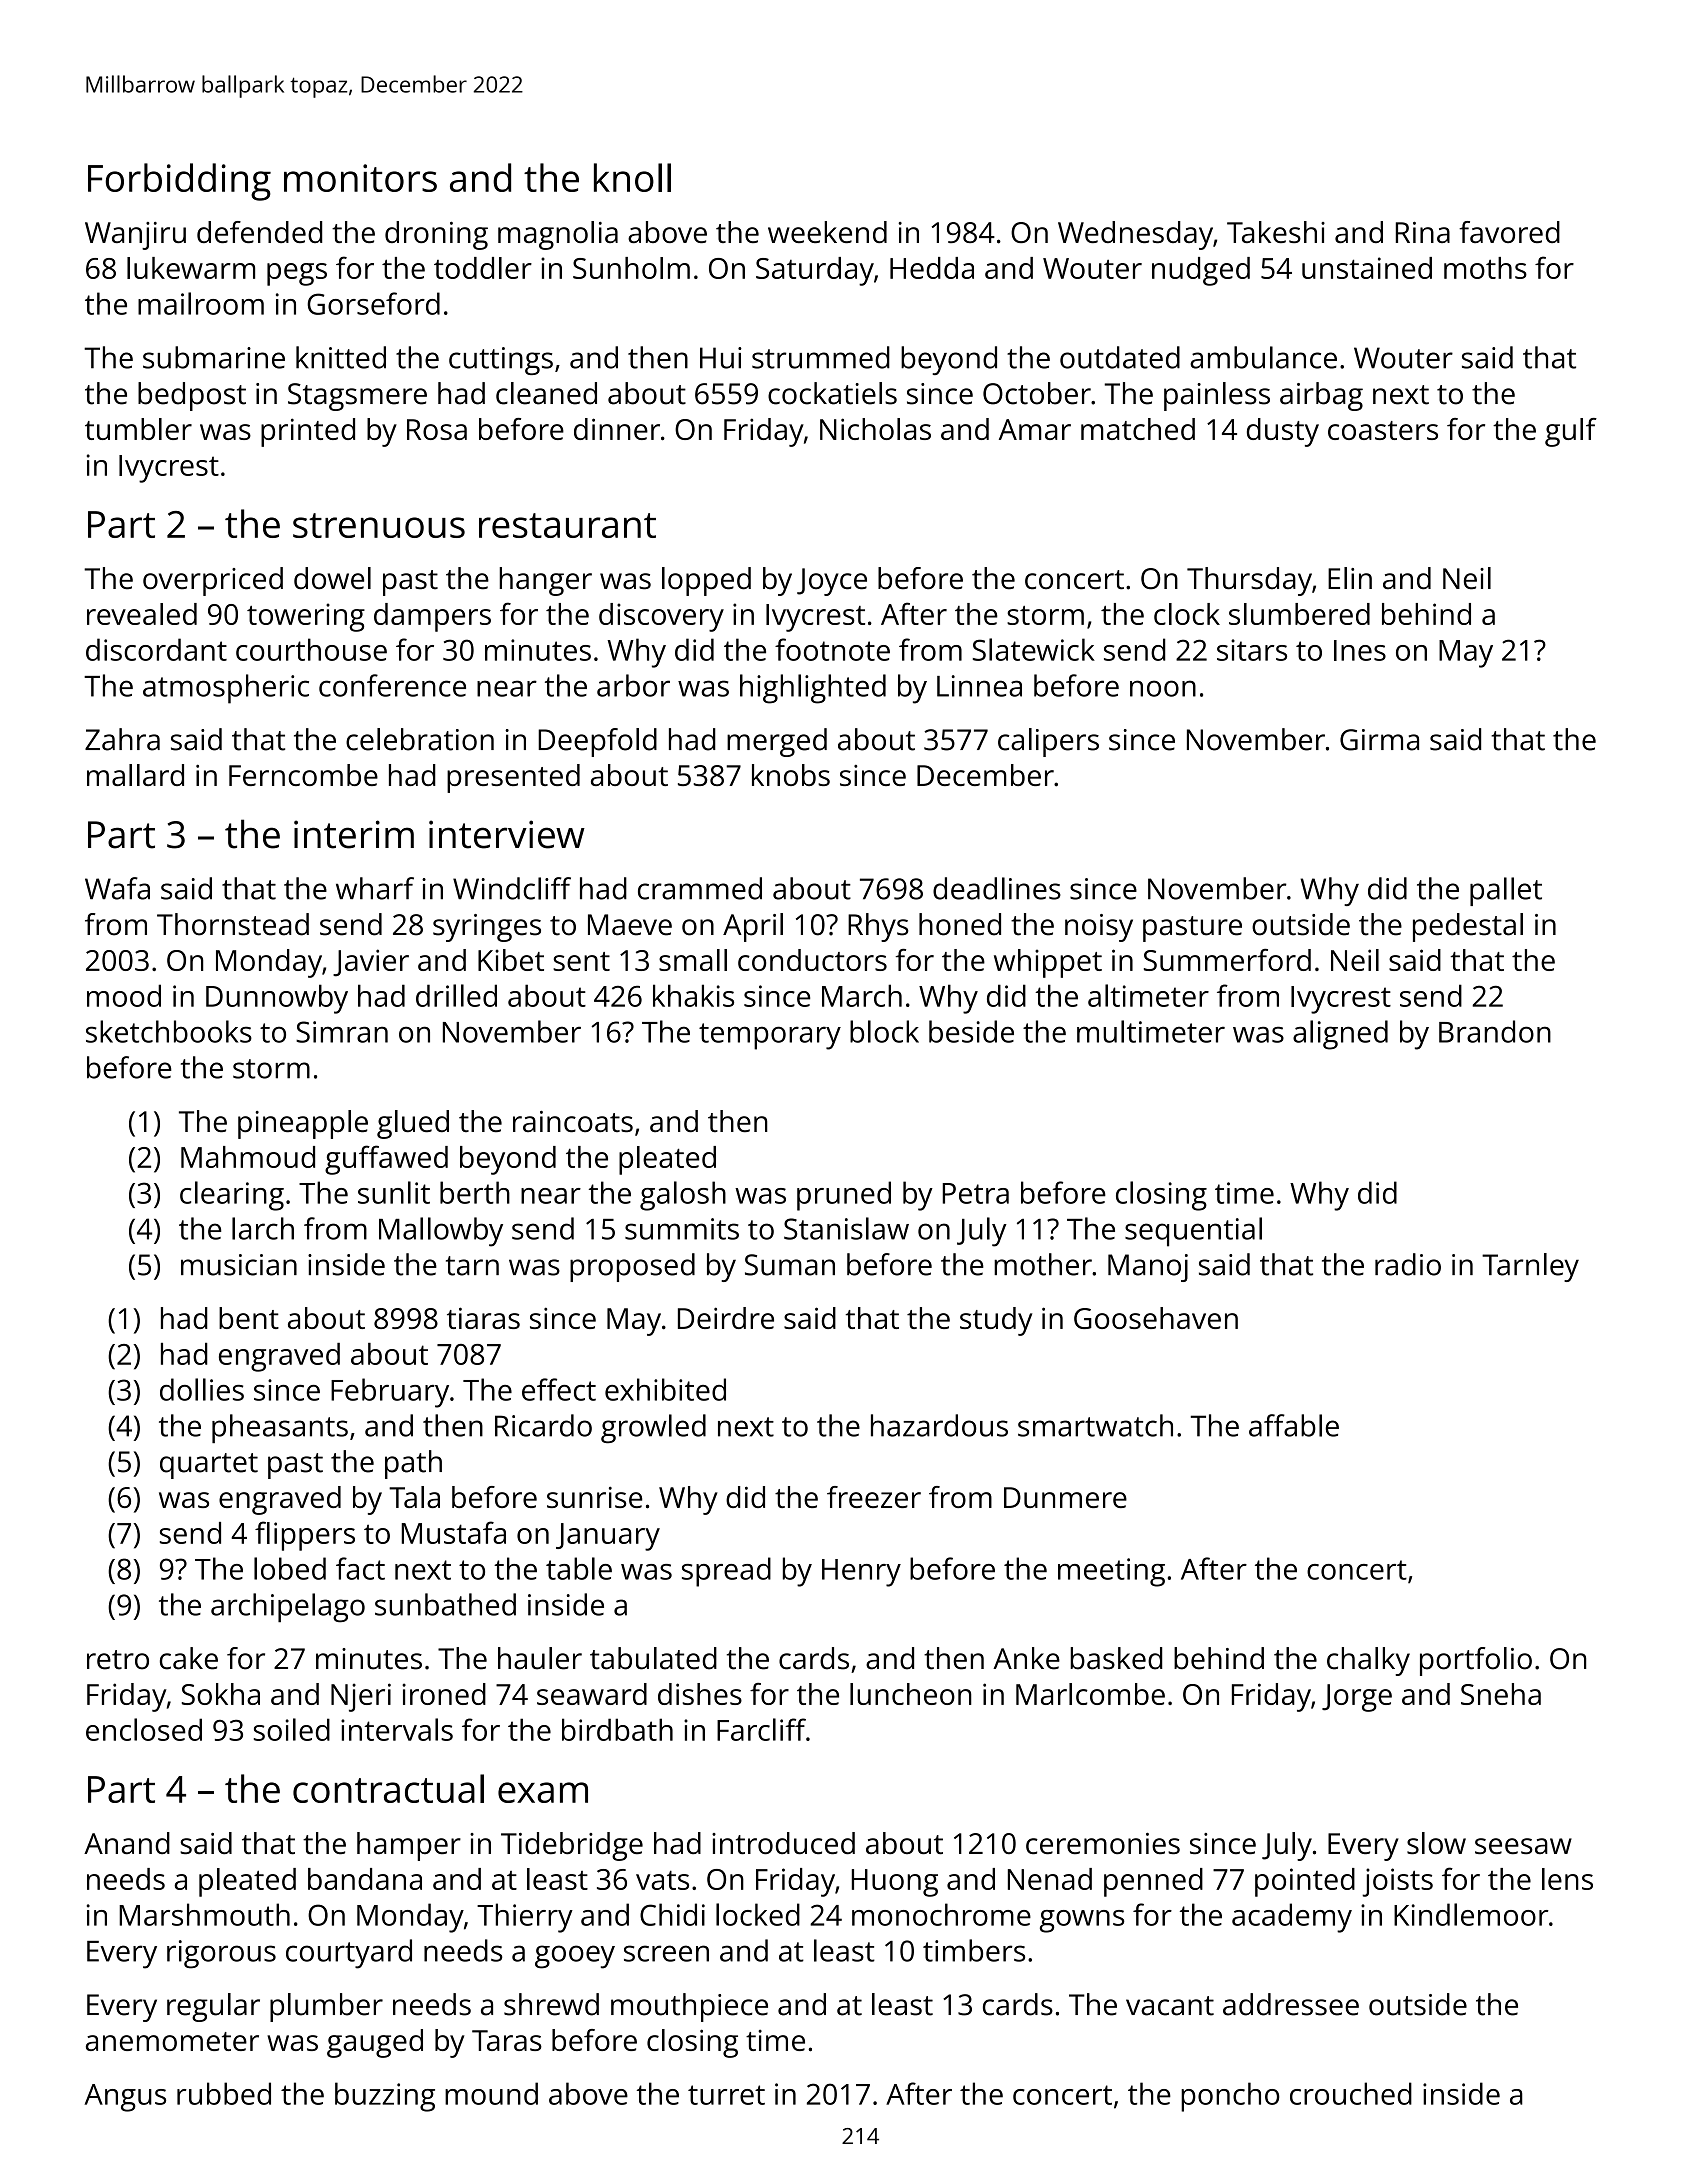  Describe the element at coordinates (386, 1160) in the screenshot. I see `guffawed` at that location.
